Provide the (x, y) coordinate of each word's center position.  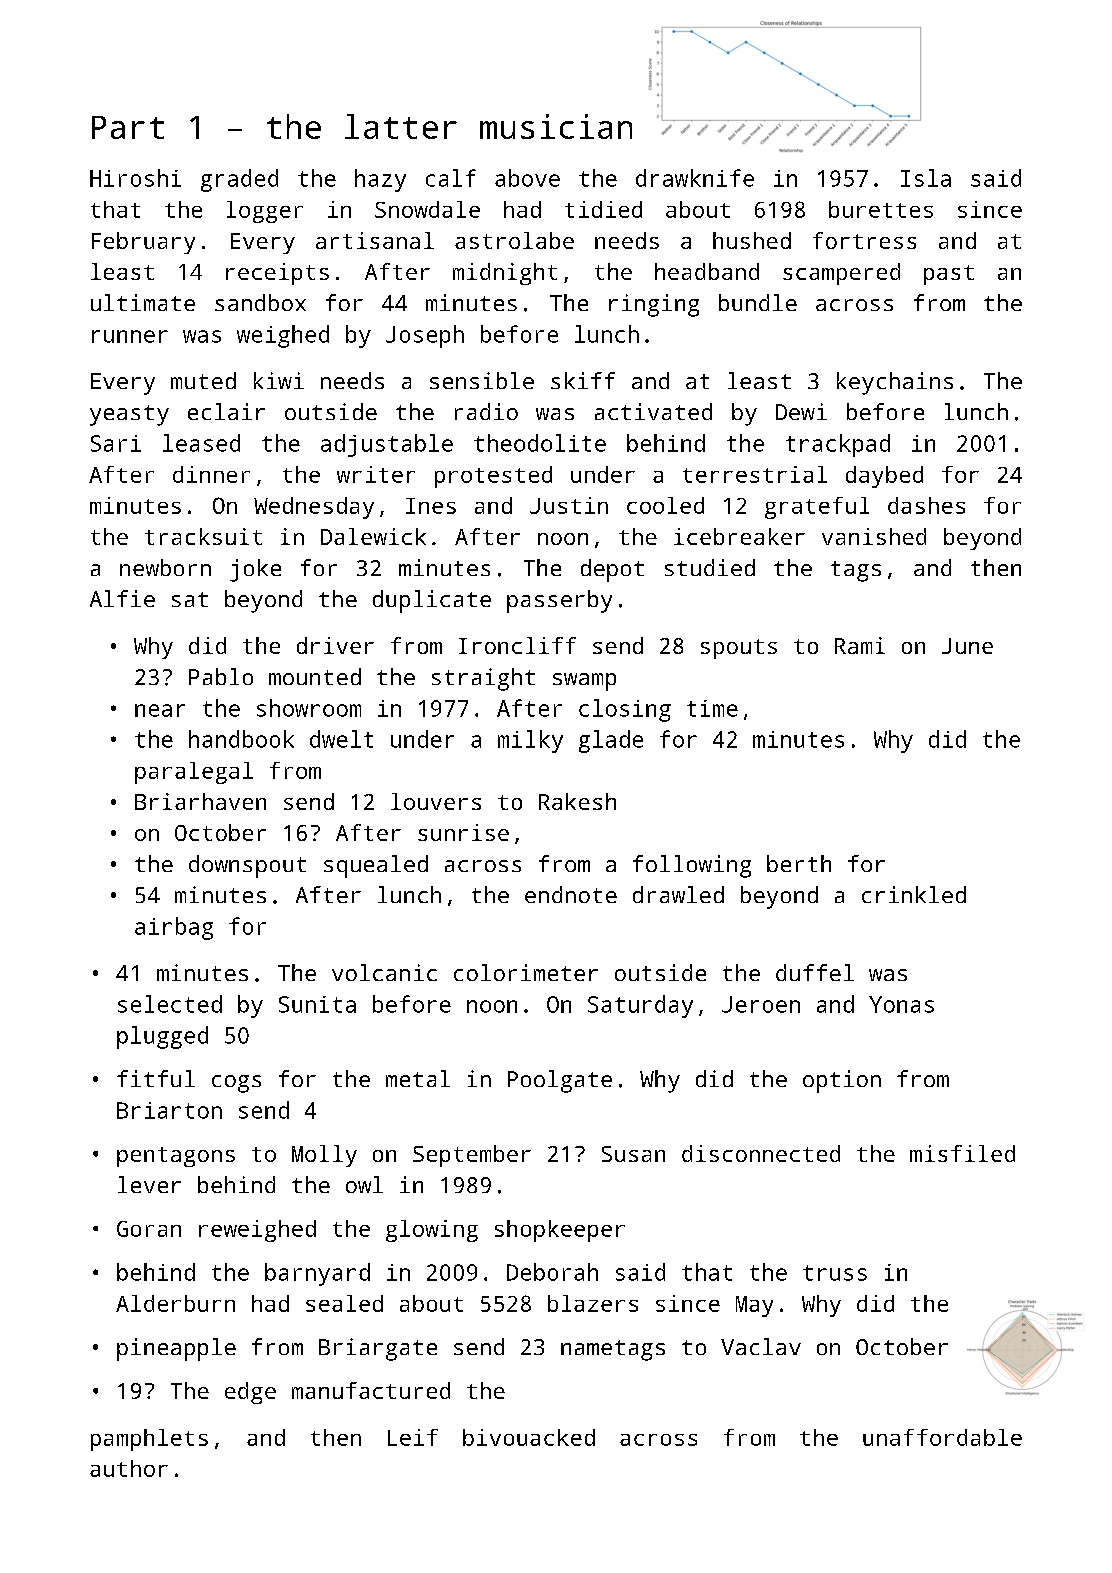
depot (612, 570)
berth (799, 863)
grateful (817, 508)
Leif (413, 1437)
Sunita (317, 1004)
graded (239, 180)
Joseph (425, 336)
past (949, 275)
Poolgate (560, 1081)
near (160, 710)
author (129, 1468)
